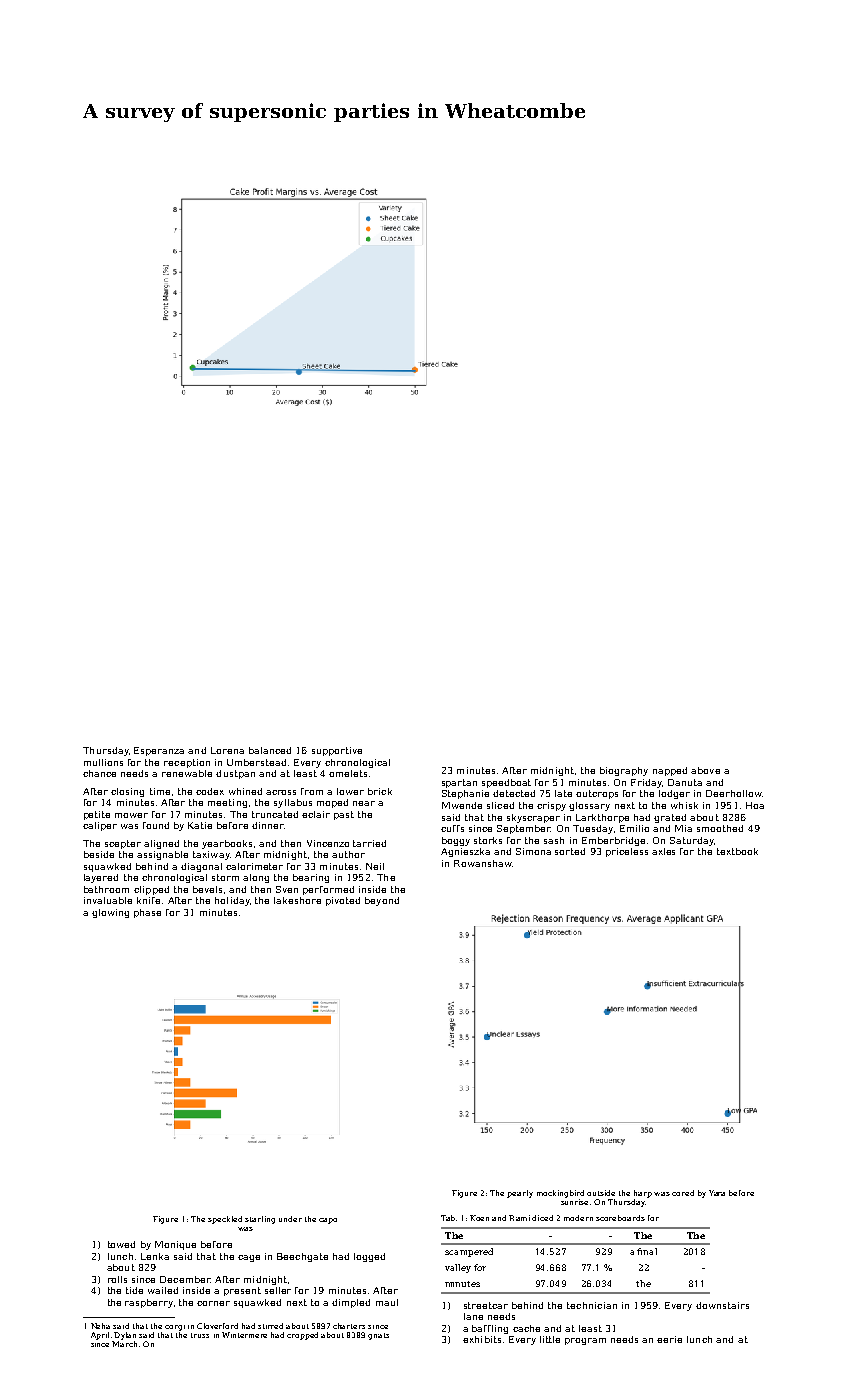 The width and height of the document is (849, 1400). What do you see at coordinates (270, 750) in the document?
I see `balanced` at bounding box center [270, 750].
